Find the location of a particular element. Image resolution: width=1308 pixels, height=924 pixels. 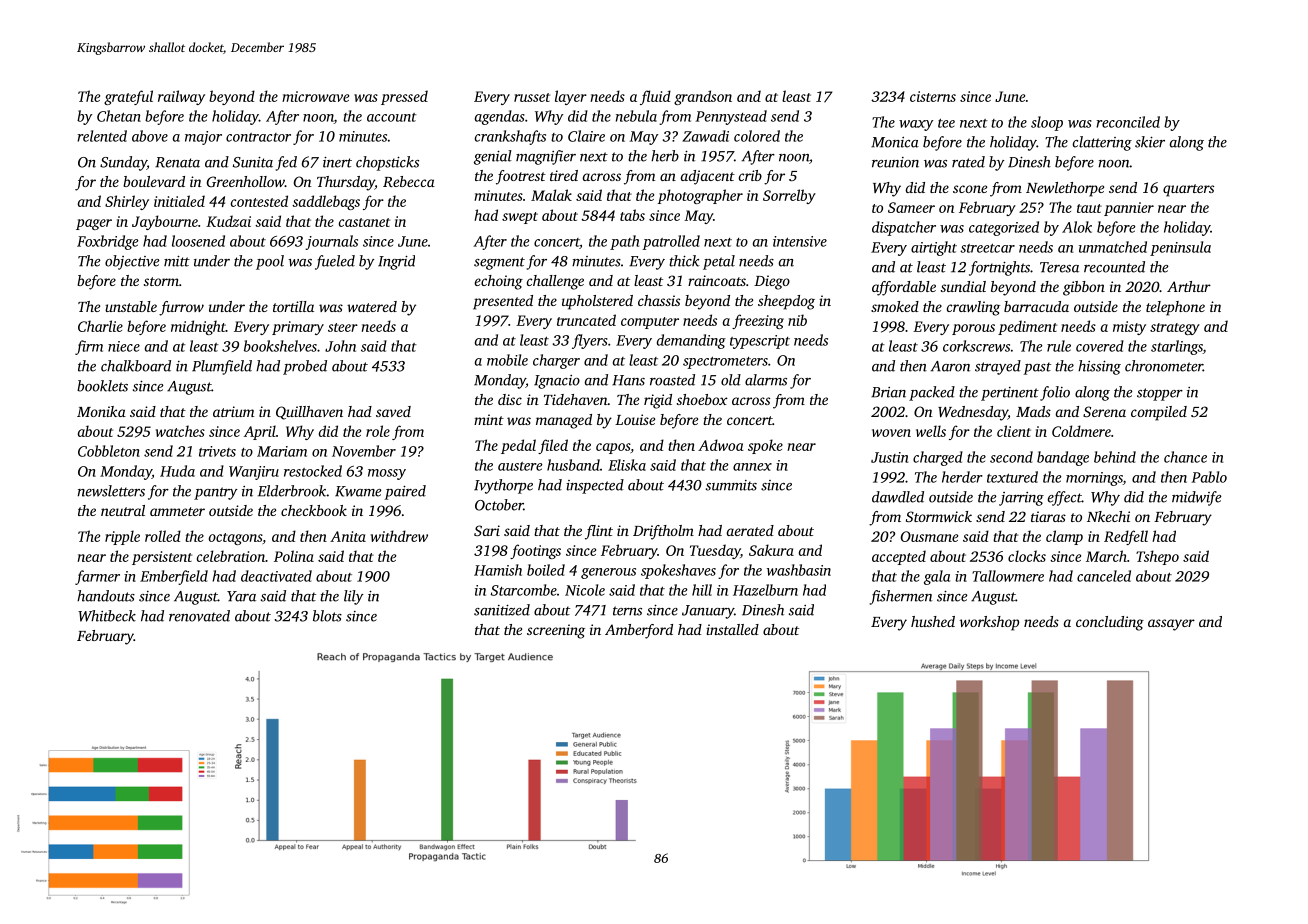

quarters is located at coordinates (1188, 190).
